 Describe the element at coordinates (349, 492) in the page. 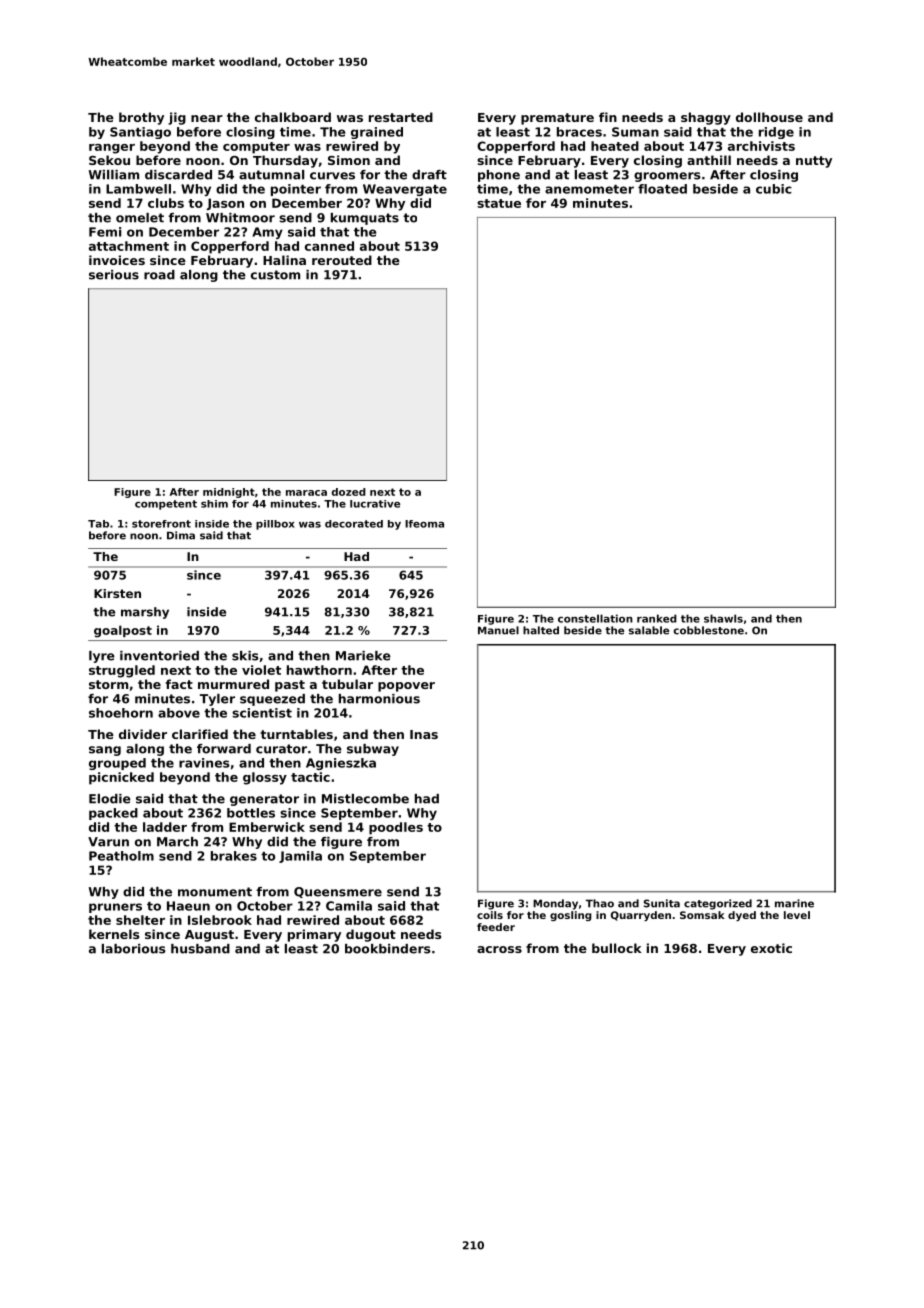

I see `dozed` at that location.
